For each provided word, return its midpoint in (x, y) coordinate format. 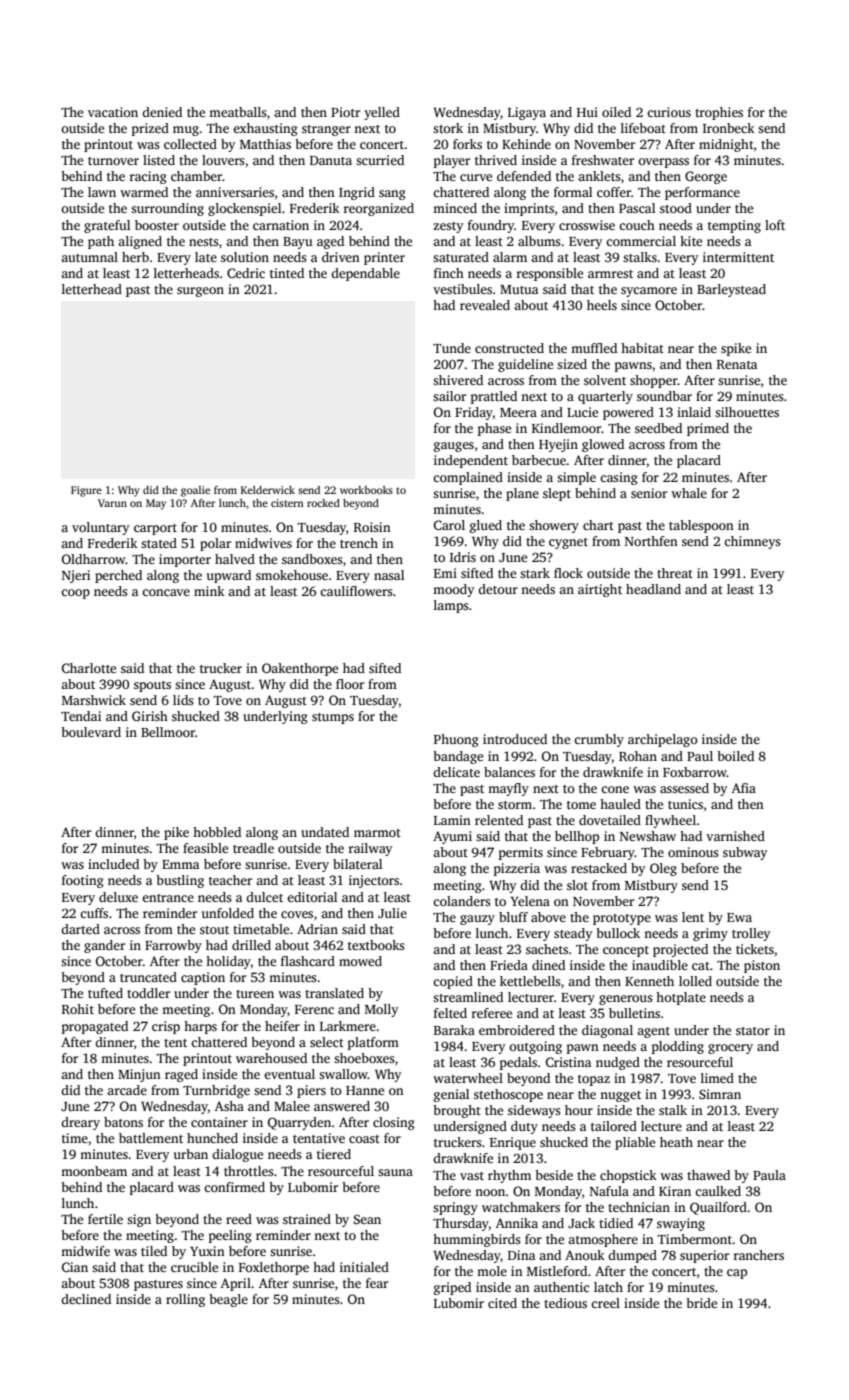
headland (653, 589)
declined (86, 1299)
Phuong (456, 740)
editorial (312, 897)
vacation (113, 112)
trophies (719, 113)
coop (75, 594)
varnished (735, 836)
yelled (382, 113)
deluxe (118, 897)
